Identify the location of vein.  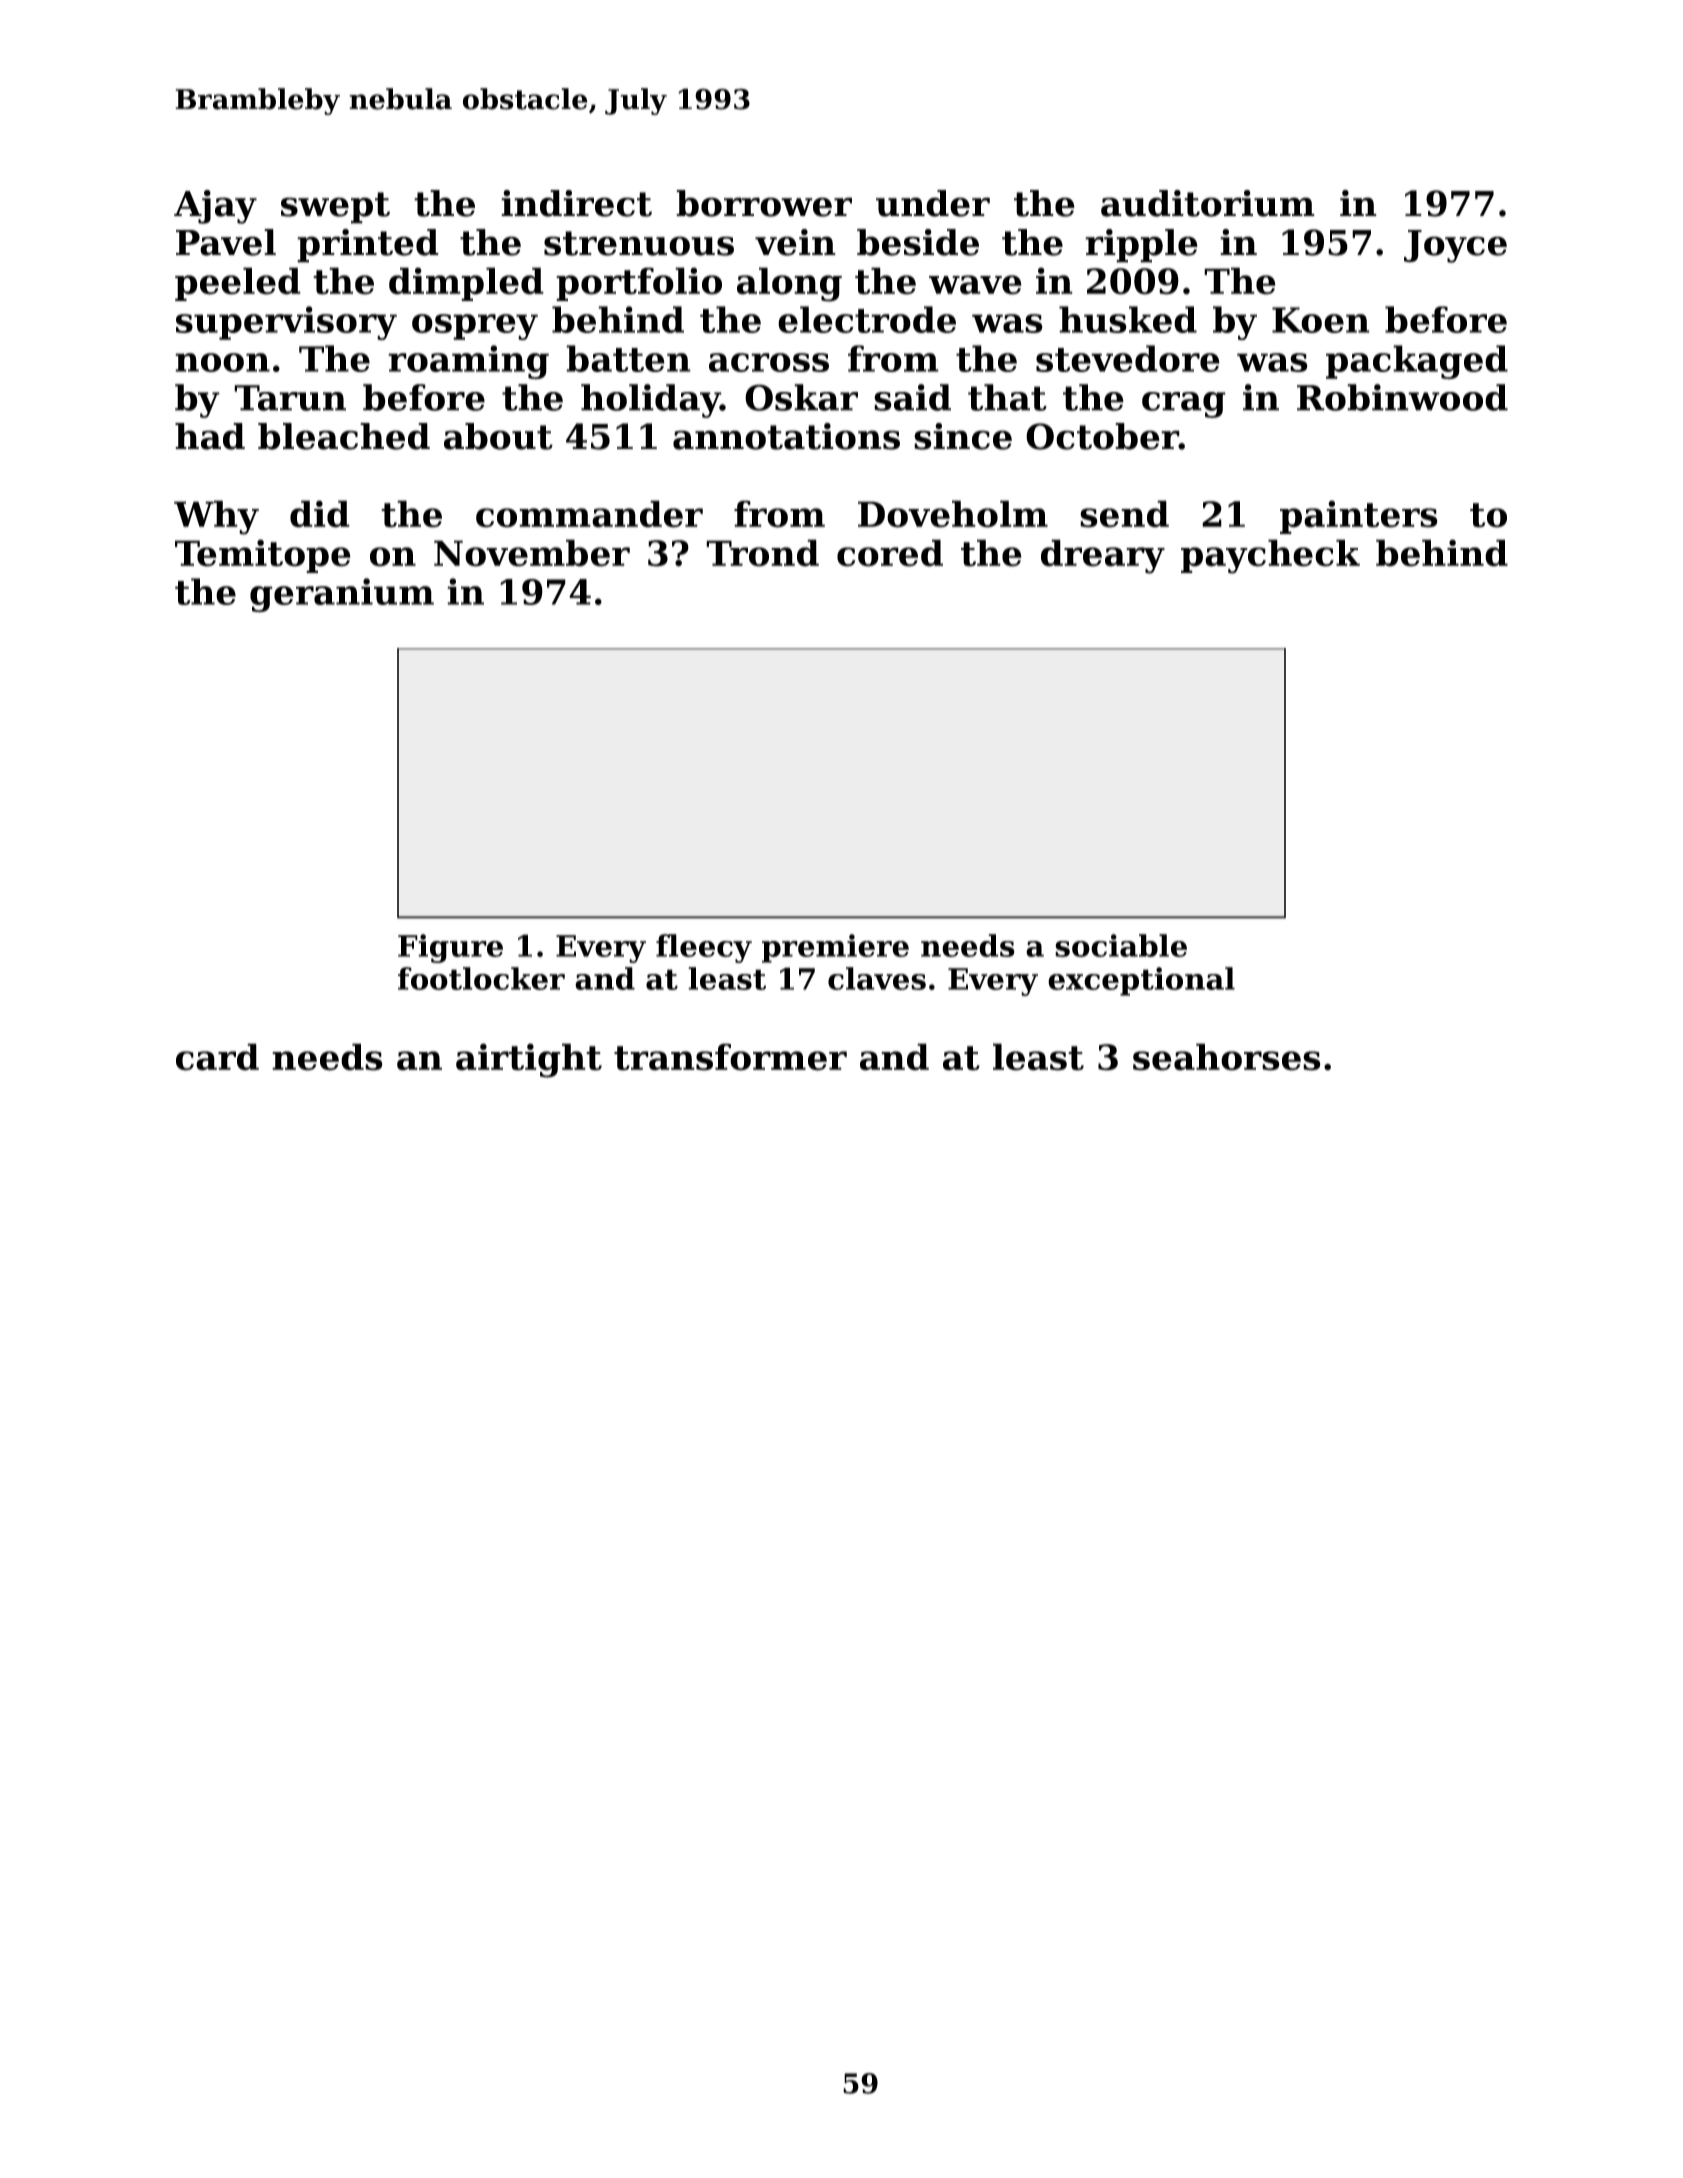
(795, 242).
